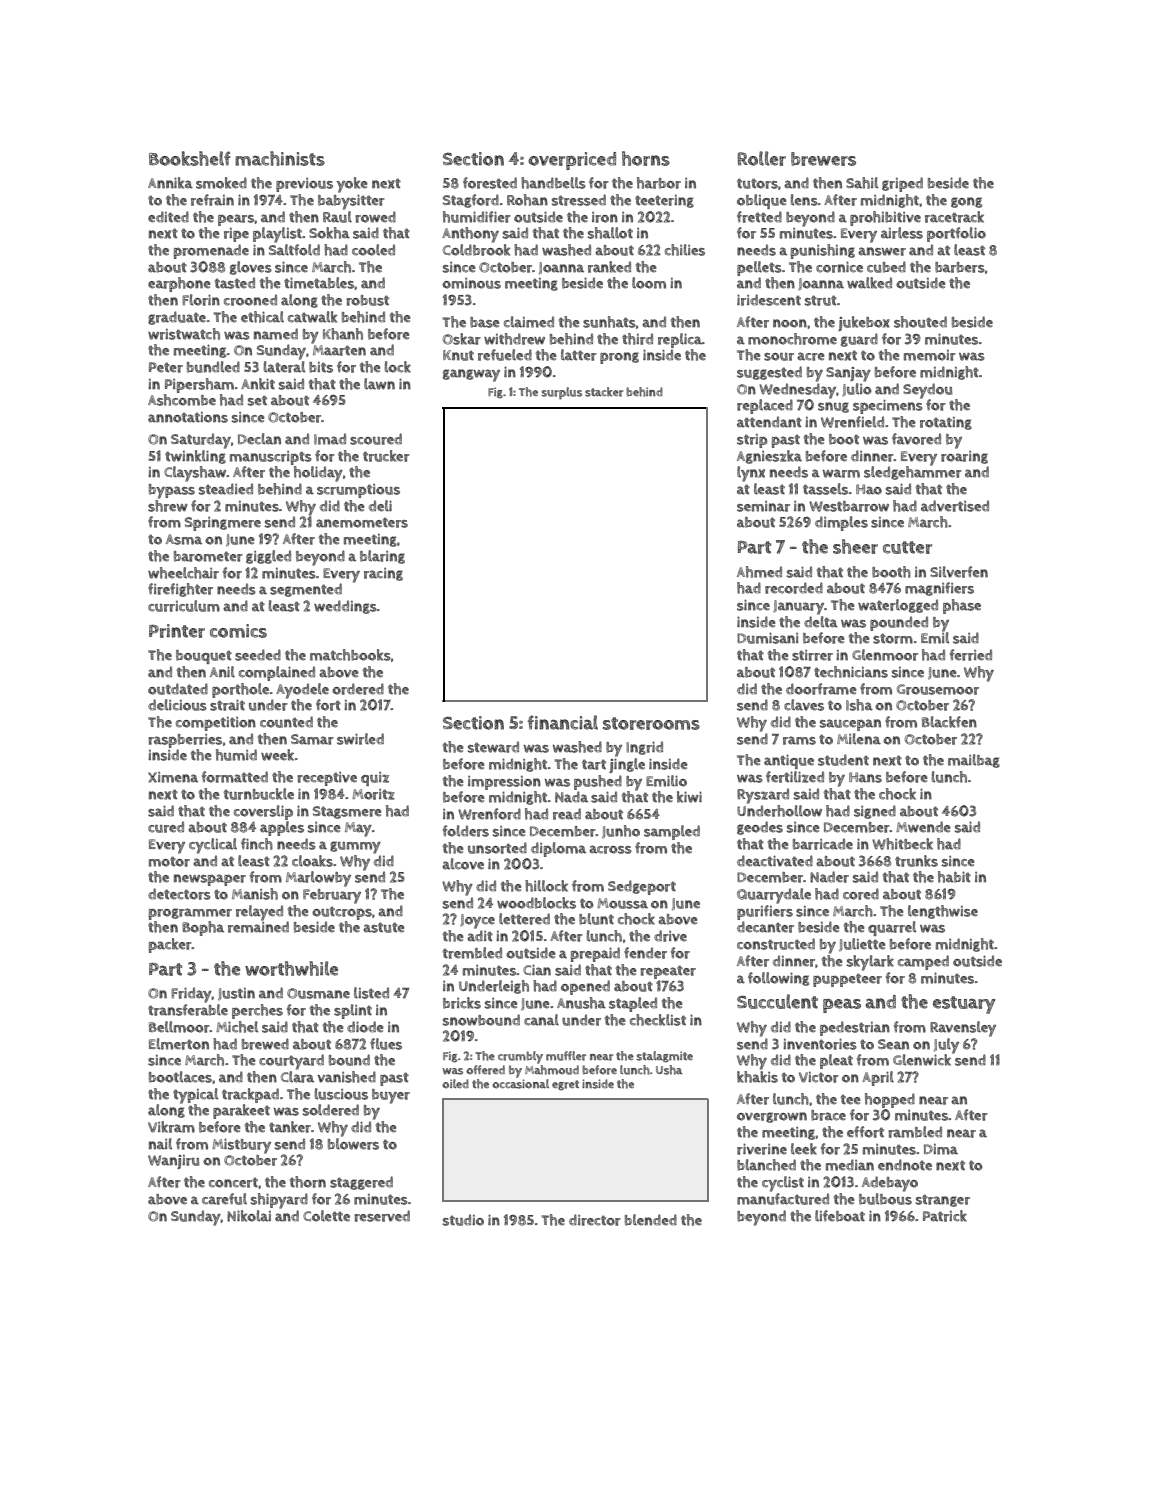  What do you see at coordinates (642, 887) in the document?
I see `Sedgeport` at bounding box center [642, 887].
